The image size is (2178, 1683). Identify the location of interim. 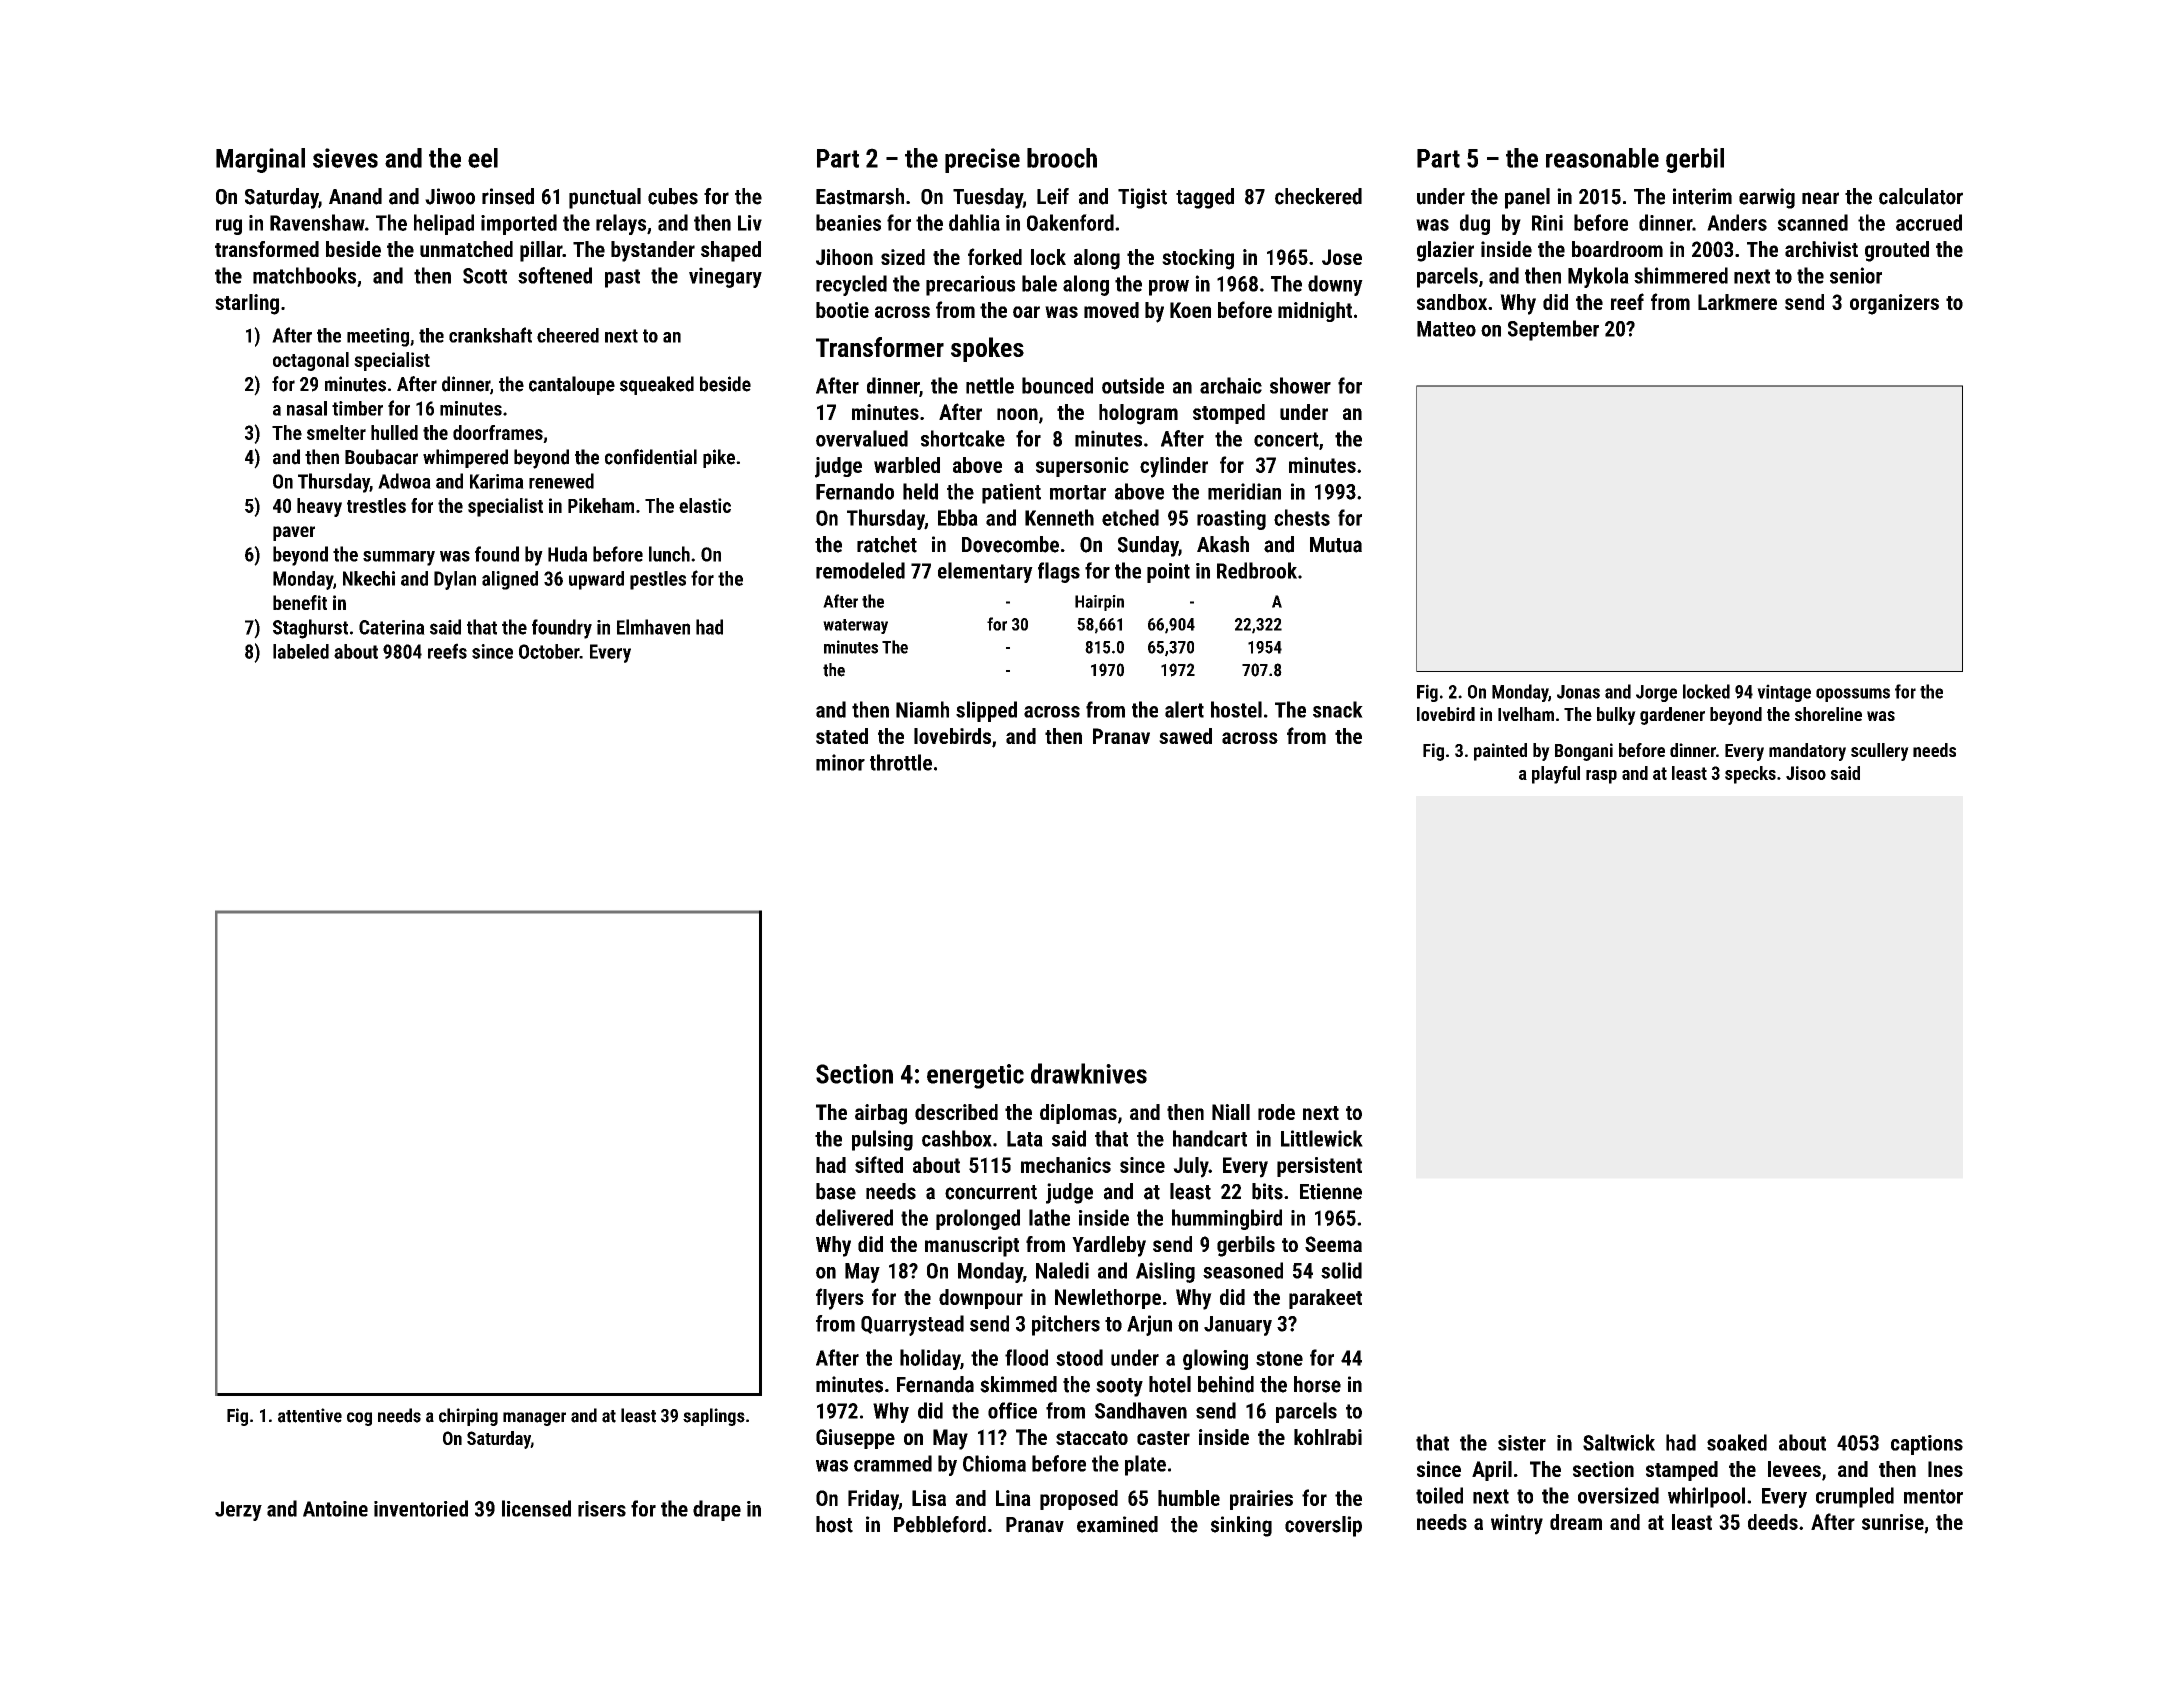
(1702, 196).
